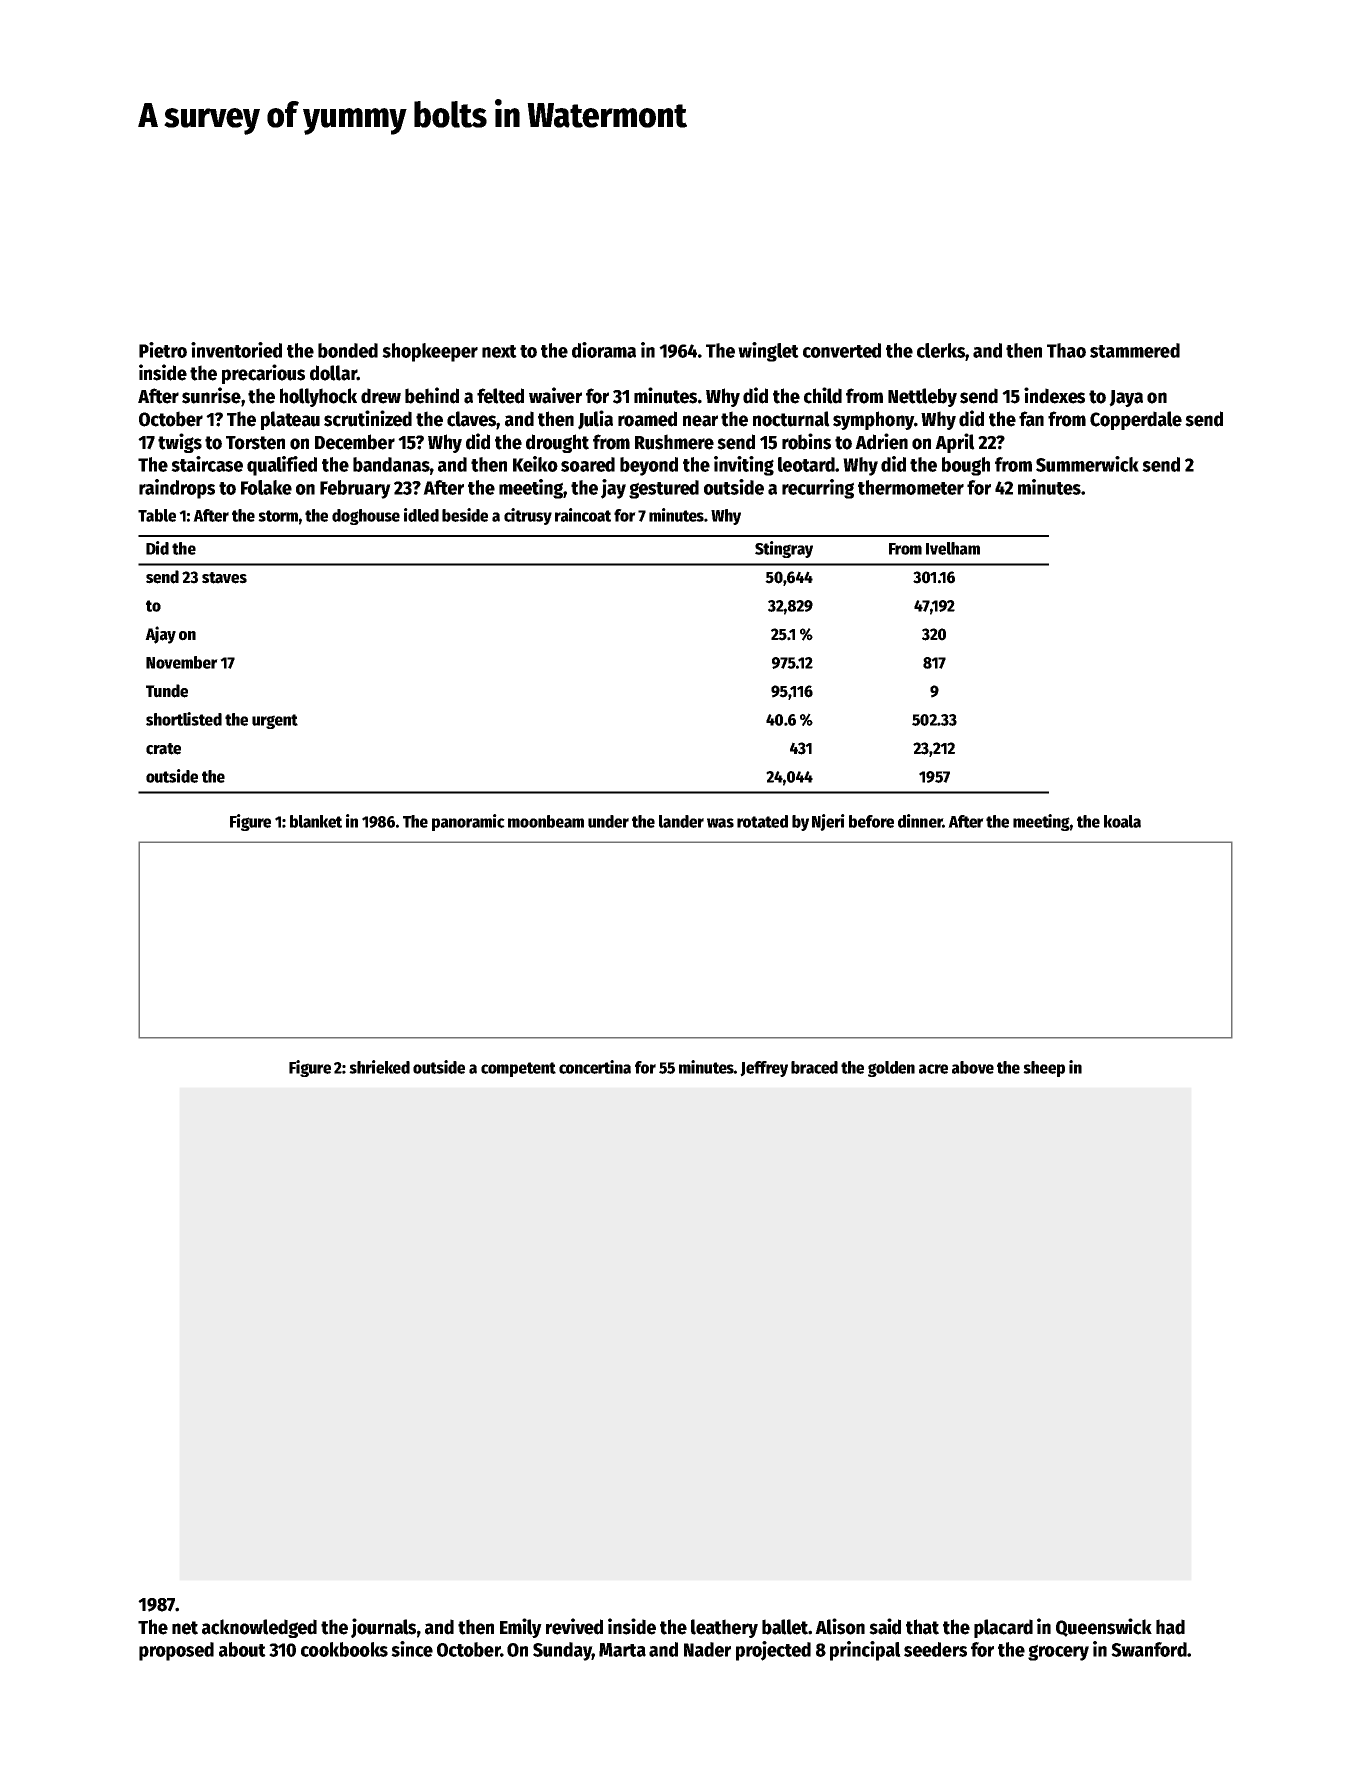 The width and height of the page is (1371, 1775). I want to click on Jeffrey, so click(764, 1069).
